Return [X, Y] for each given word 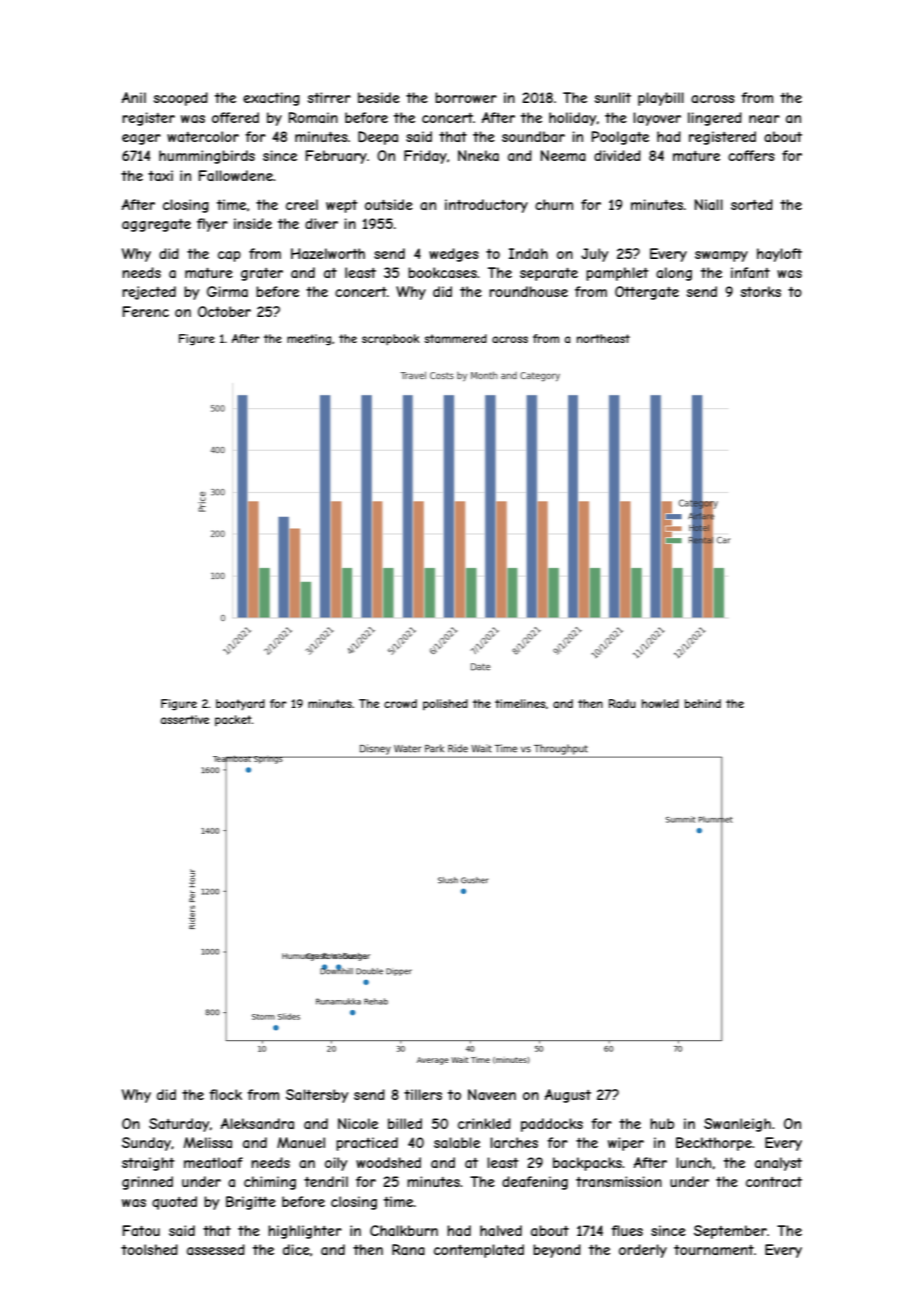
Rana [408, 1249]
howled [660, 703]
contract [774, 1182]
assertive [185, 719]
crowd [400, 703]
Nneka [478, 155]
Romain [313, 117]
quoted [174, 1203]
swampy [721, 256]
